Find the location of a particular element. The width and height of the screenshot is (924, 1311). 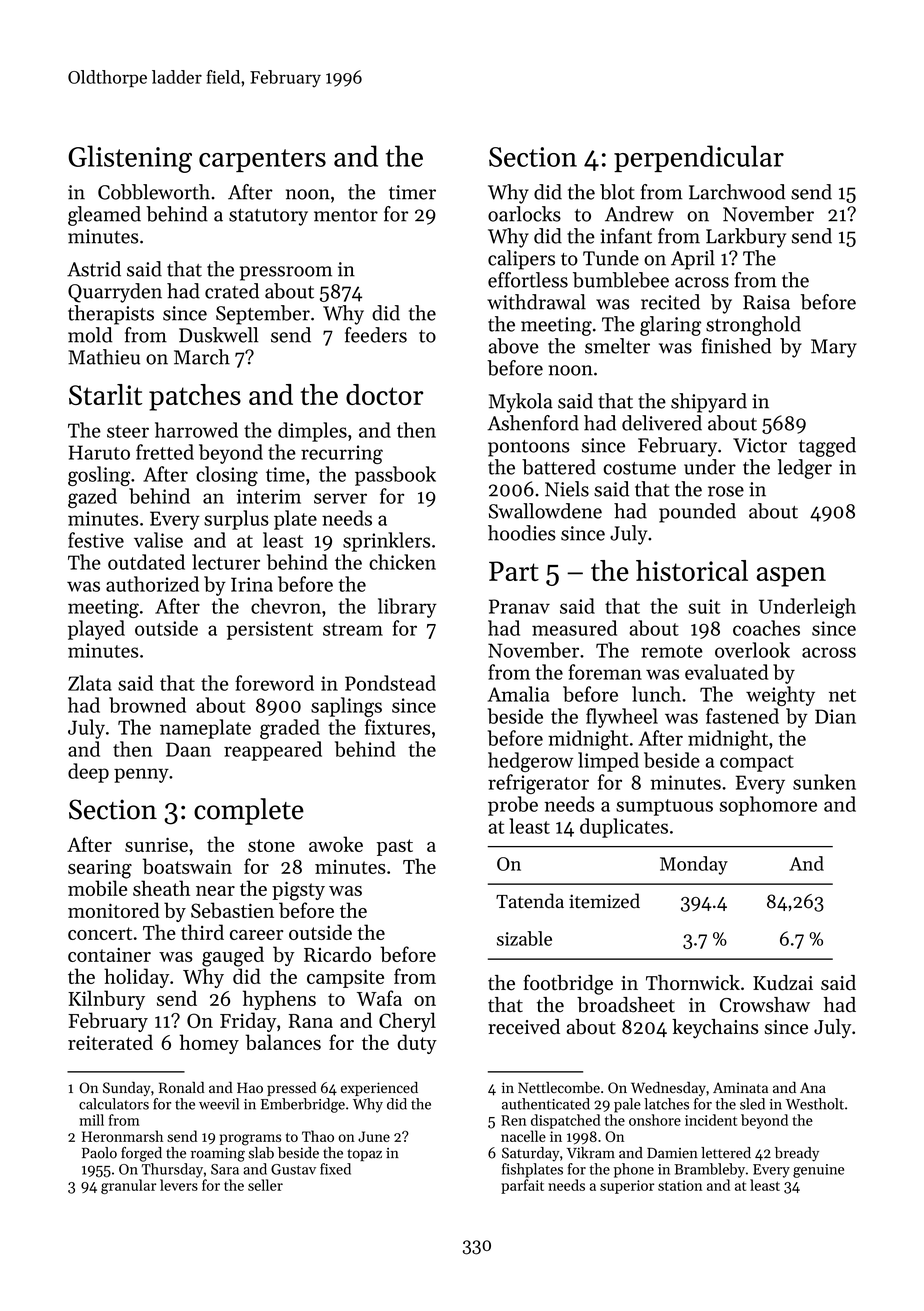

third is located at coordinates (202, 932).
